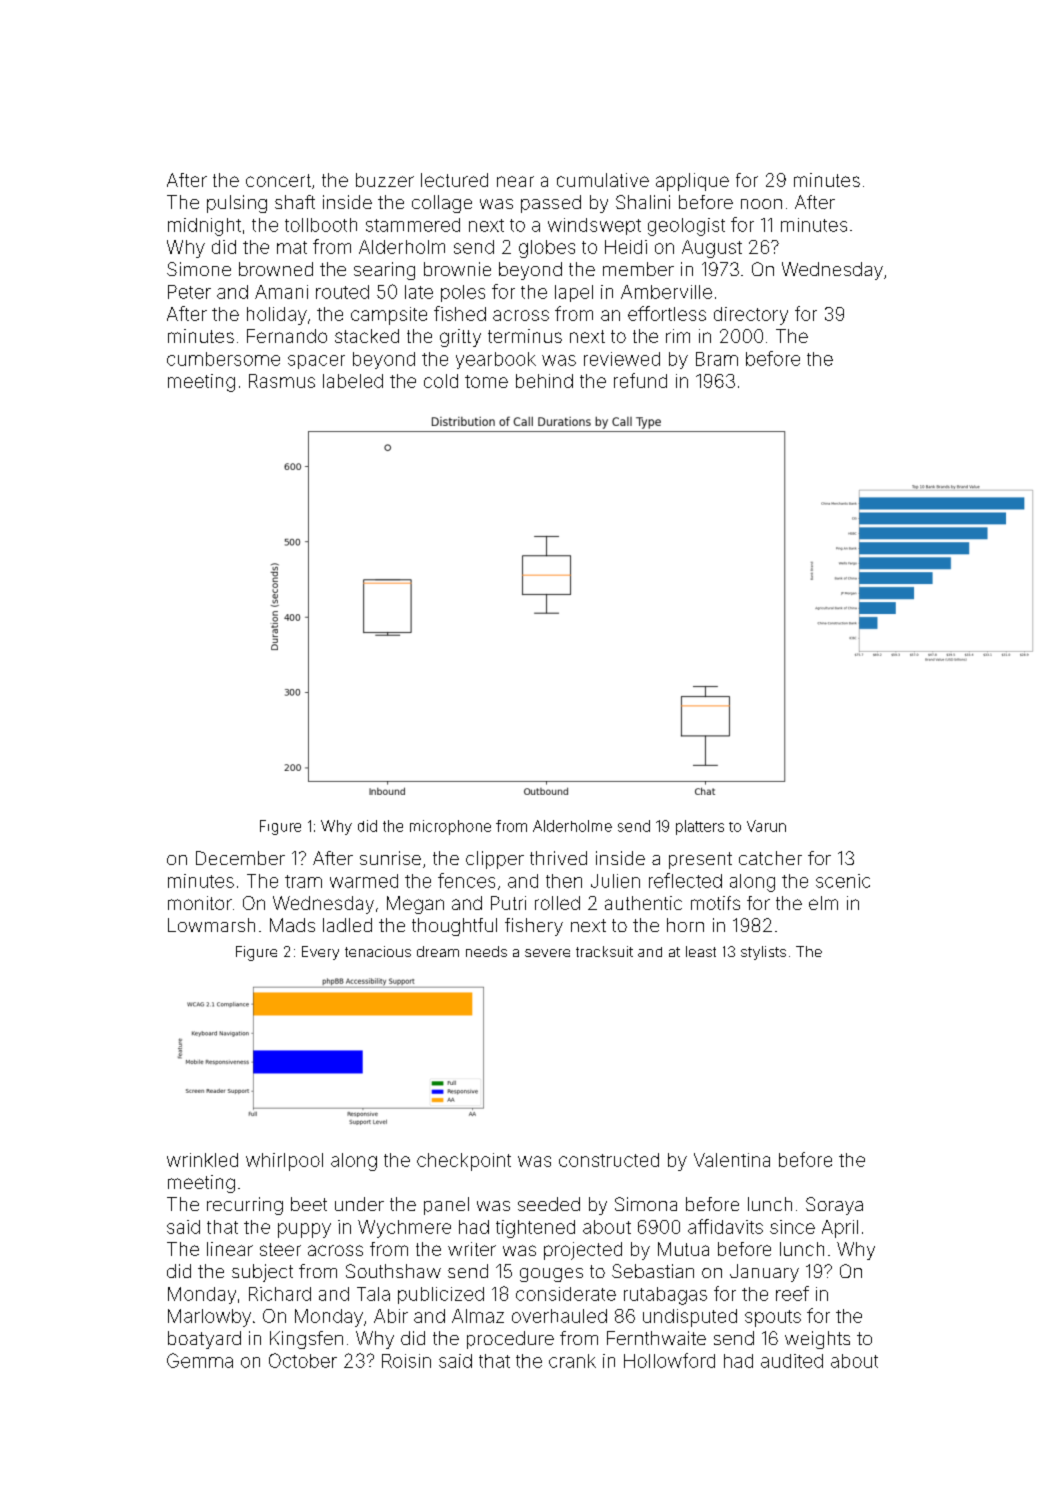 This document has width=1057, height=1501. What do you see at coordinates (464, 1162) in the document?
I see `checkpoint` at bounding box center [464, 1162].
